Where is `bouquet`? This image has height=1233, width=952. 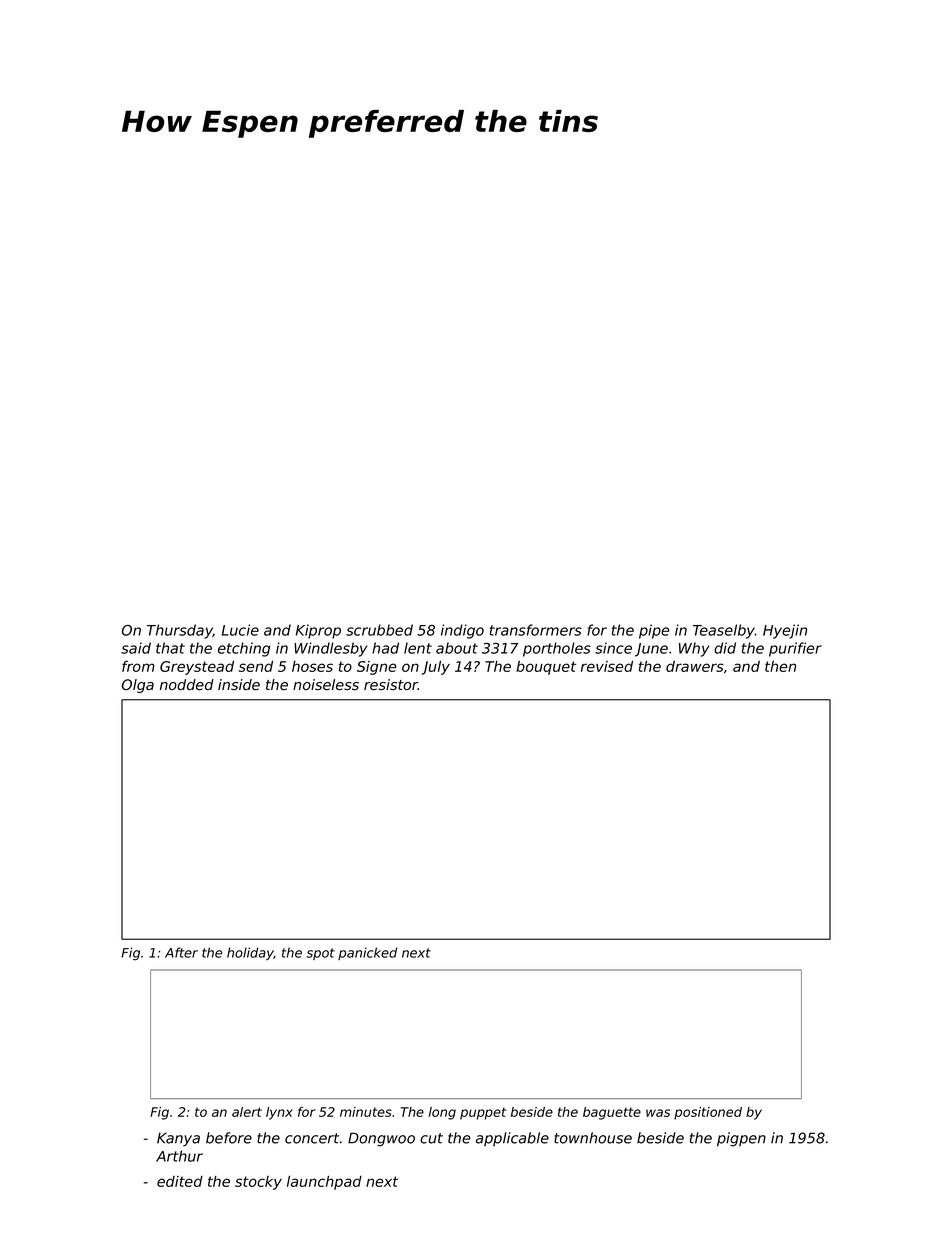 bouquet is located at coordinates (546, 668).
